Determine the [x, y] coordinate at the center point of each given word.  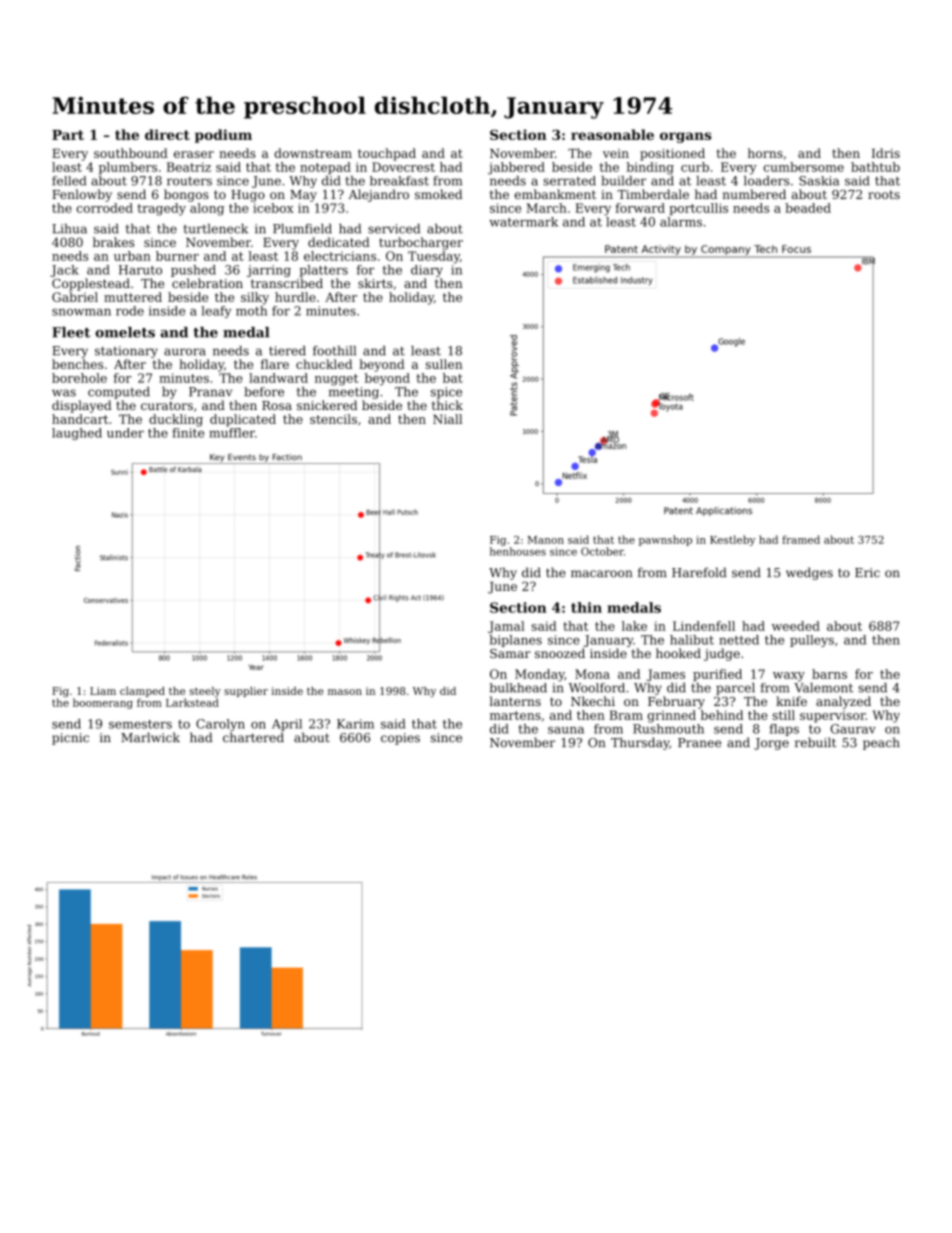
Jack [64, 271]
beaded [808, 208]
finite [188, 433]
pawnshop [665, 540]
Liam [103, 691]
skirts [375, 283]
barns [829, 674]
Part [68, 135]
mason [345, 692]
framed [801, 539]
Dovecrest [403, 167]
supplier [246, 692]
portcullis [698, 209]
